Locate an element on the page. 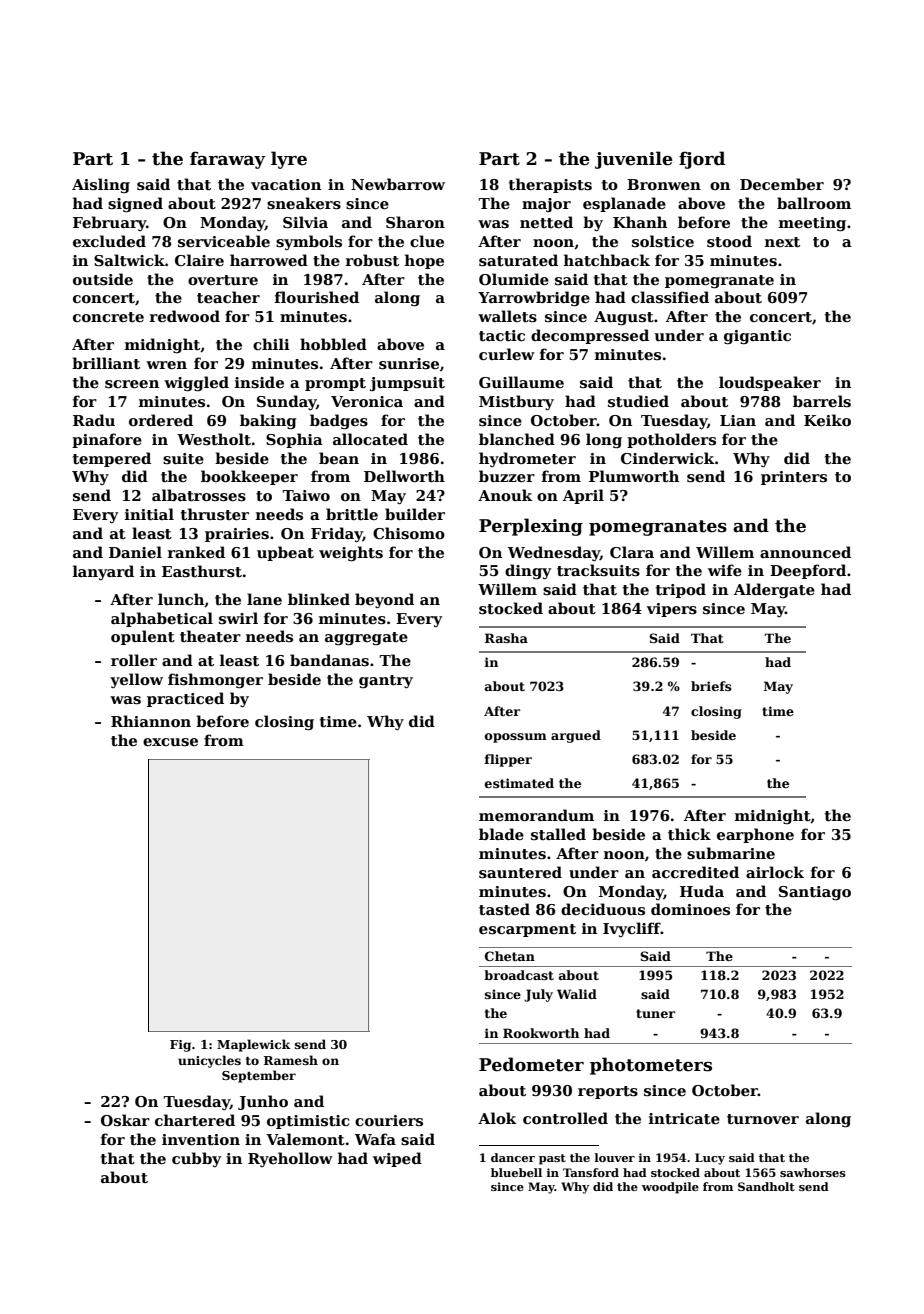 Image resolution: width=924 pixels, height=1314 pixels. Daniel is located at coordinates (135, 552).
